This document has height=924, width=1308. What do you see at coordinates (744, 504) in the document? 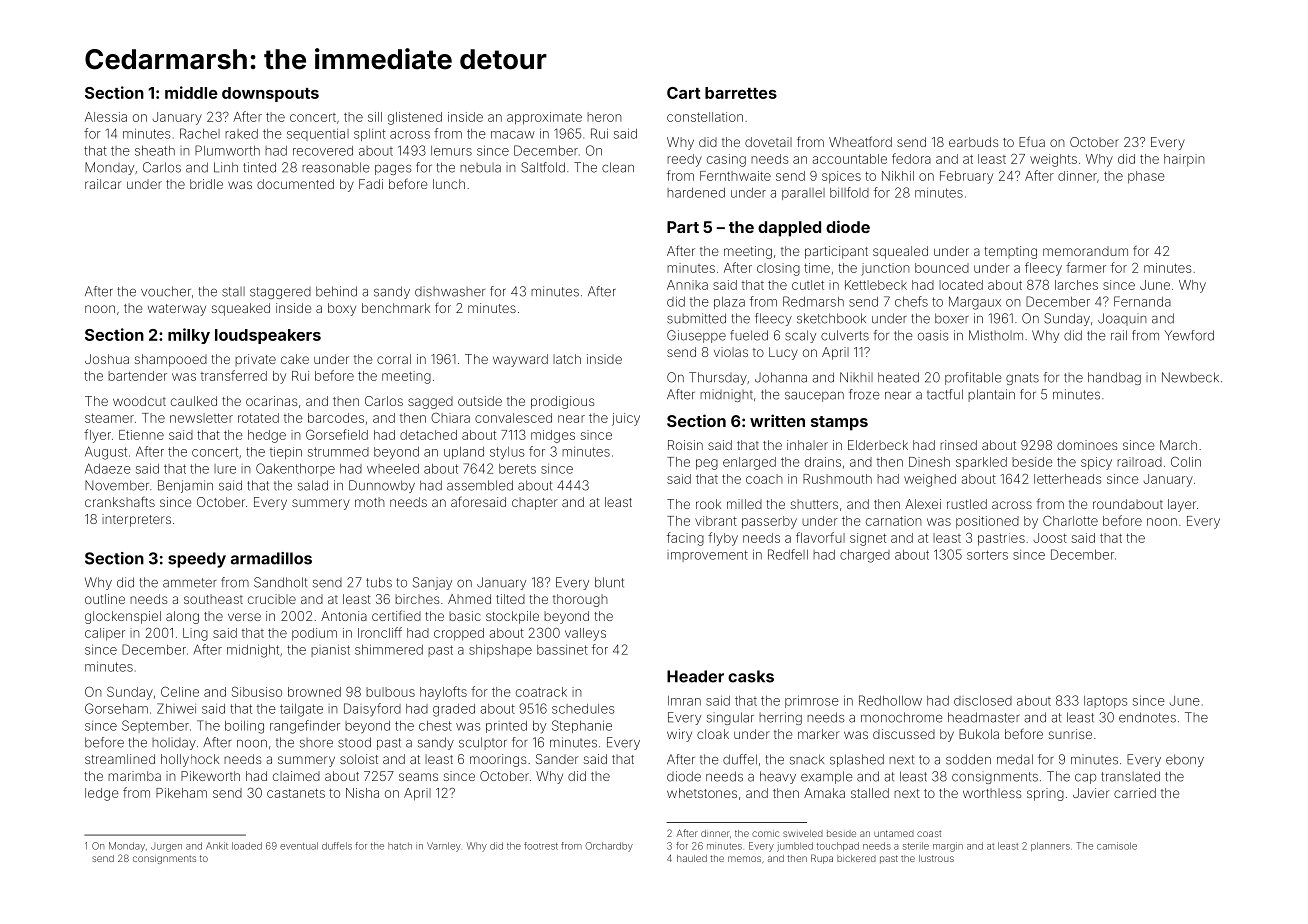
I see `milled` at bounding box center [744, 504].
